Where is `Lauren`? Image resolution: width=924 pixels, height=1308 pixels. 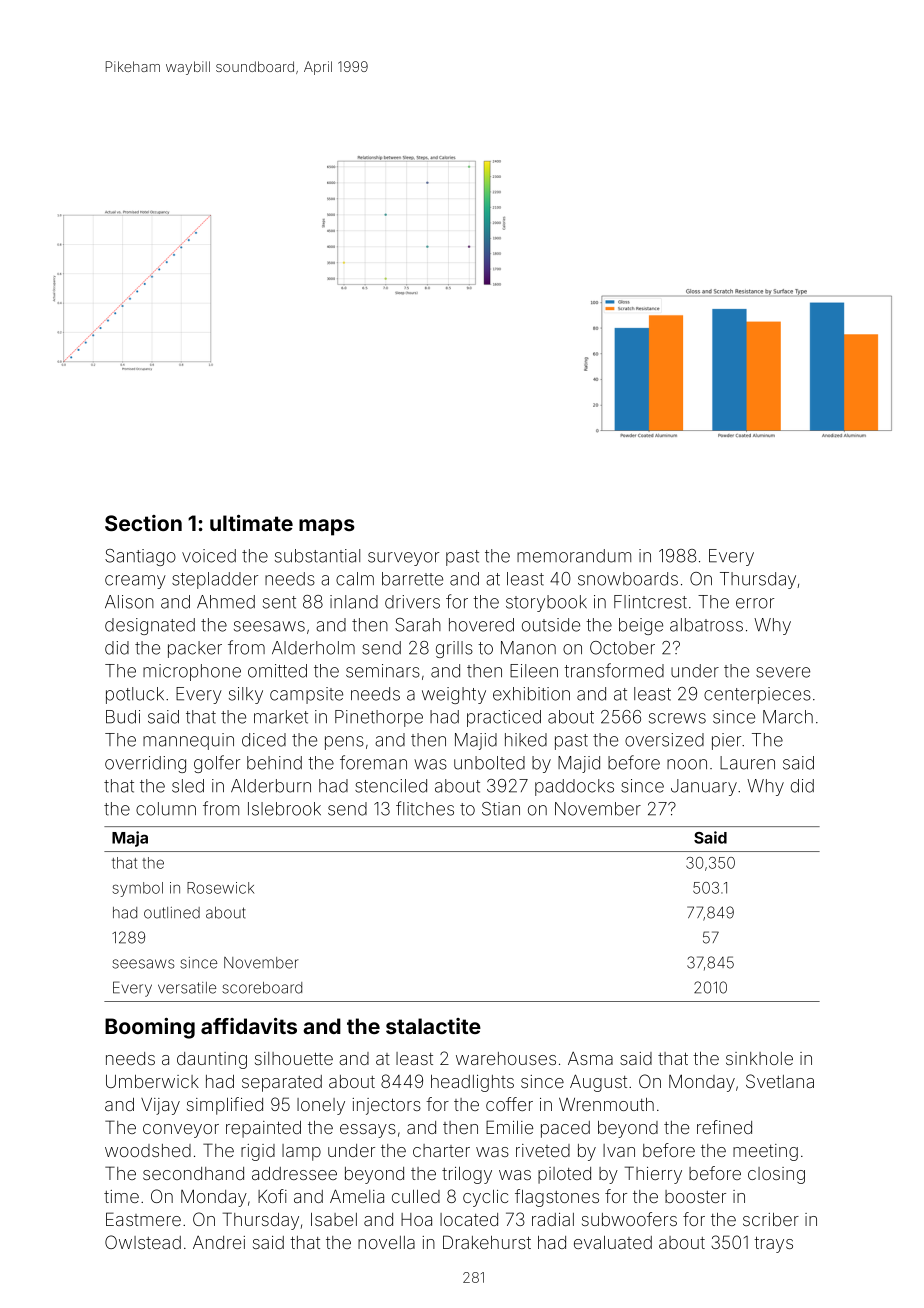
Lauren is located at coordinates (747, 763).
